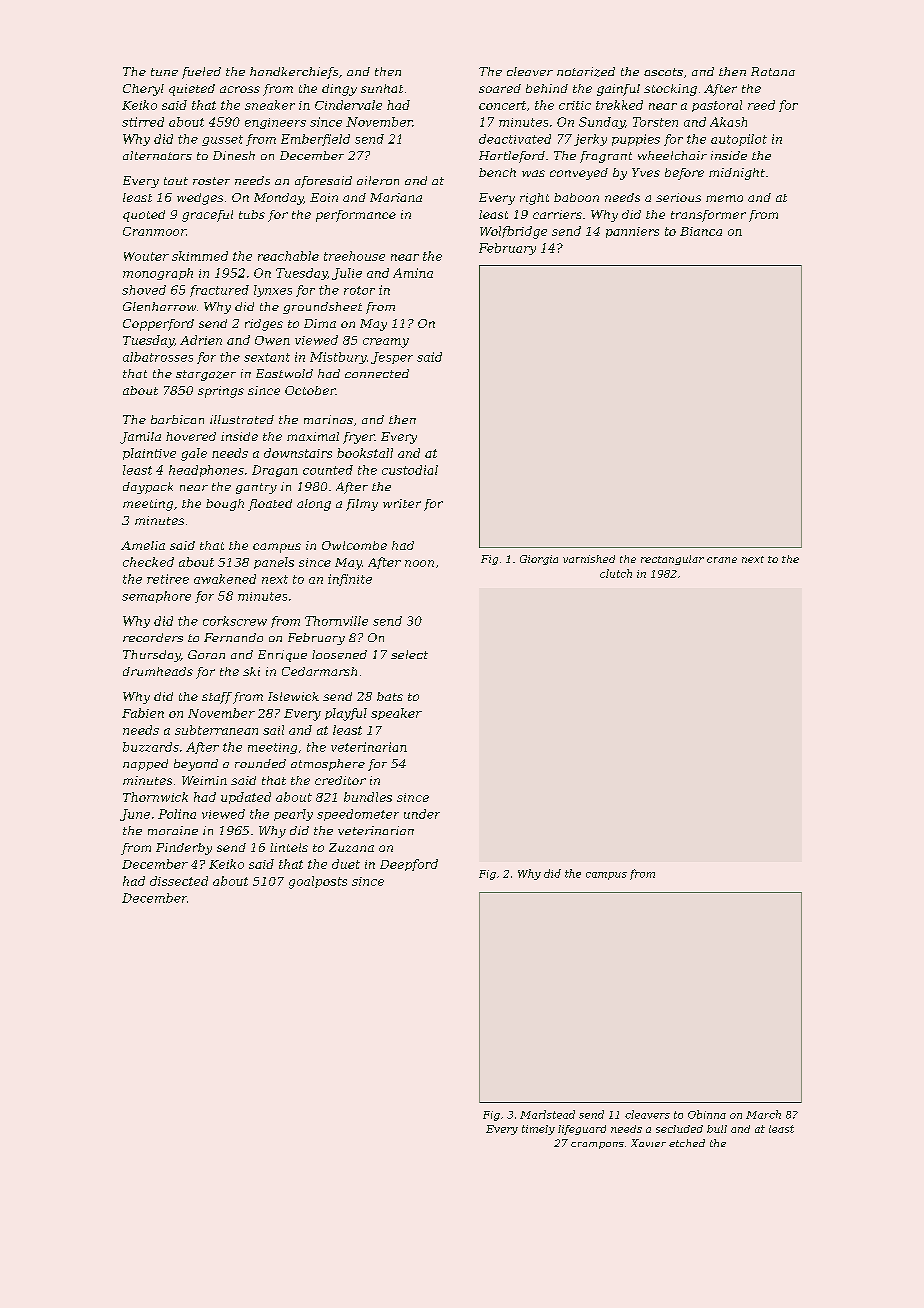 The height and width of the screenshot is (1308, 924). What do you see at coordinates (179, 881) in the screenshot?
I see `dissected` at bounding box center [179, 881].
